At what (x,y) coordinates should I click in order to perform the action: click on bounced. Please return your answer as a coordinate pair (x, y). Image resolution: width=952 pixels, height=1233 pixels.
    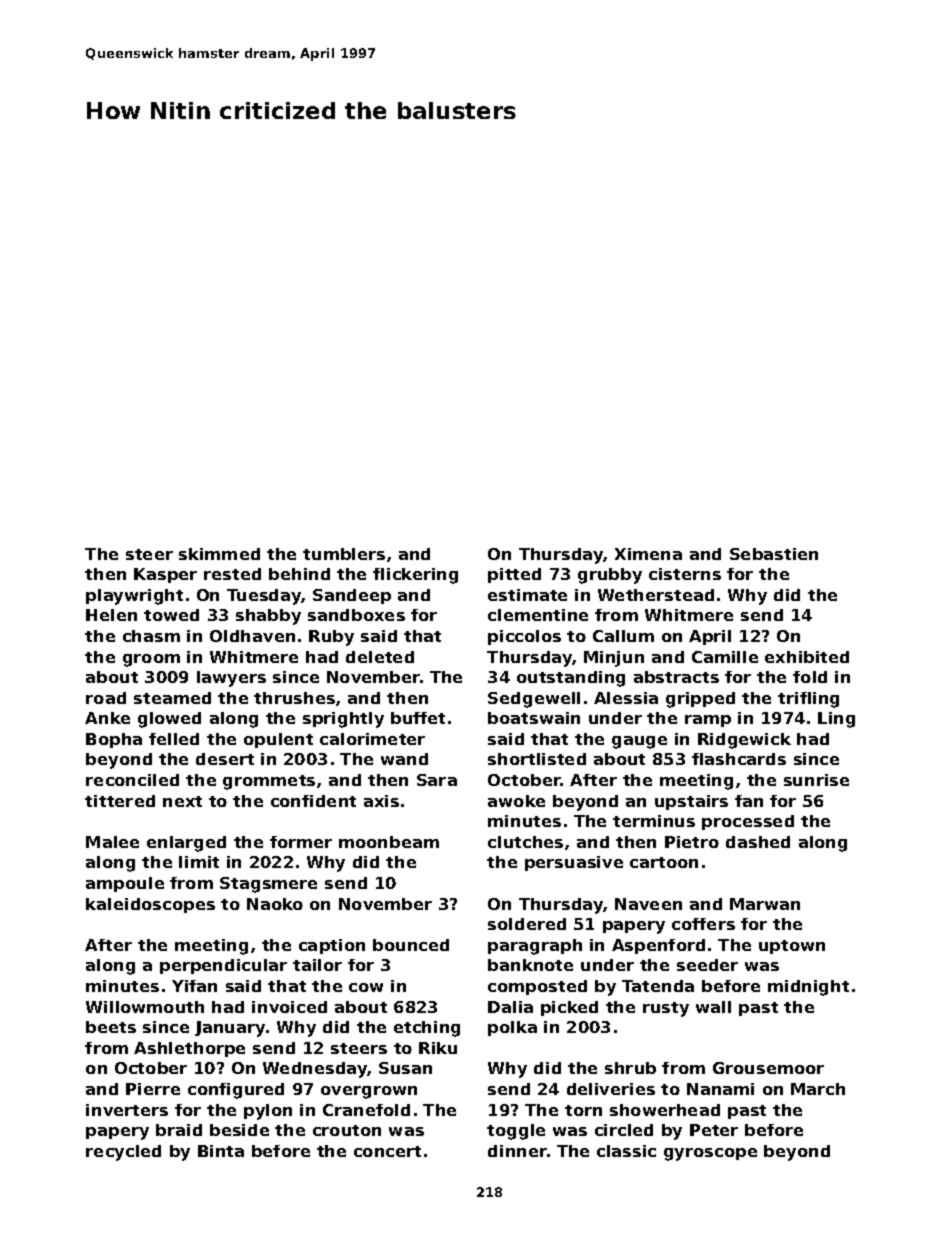
    Looking at the image, I should click on (411, 945).
